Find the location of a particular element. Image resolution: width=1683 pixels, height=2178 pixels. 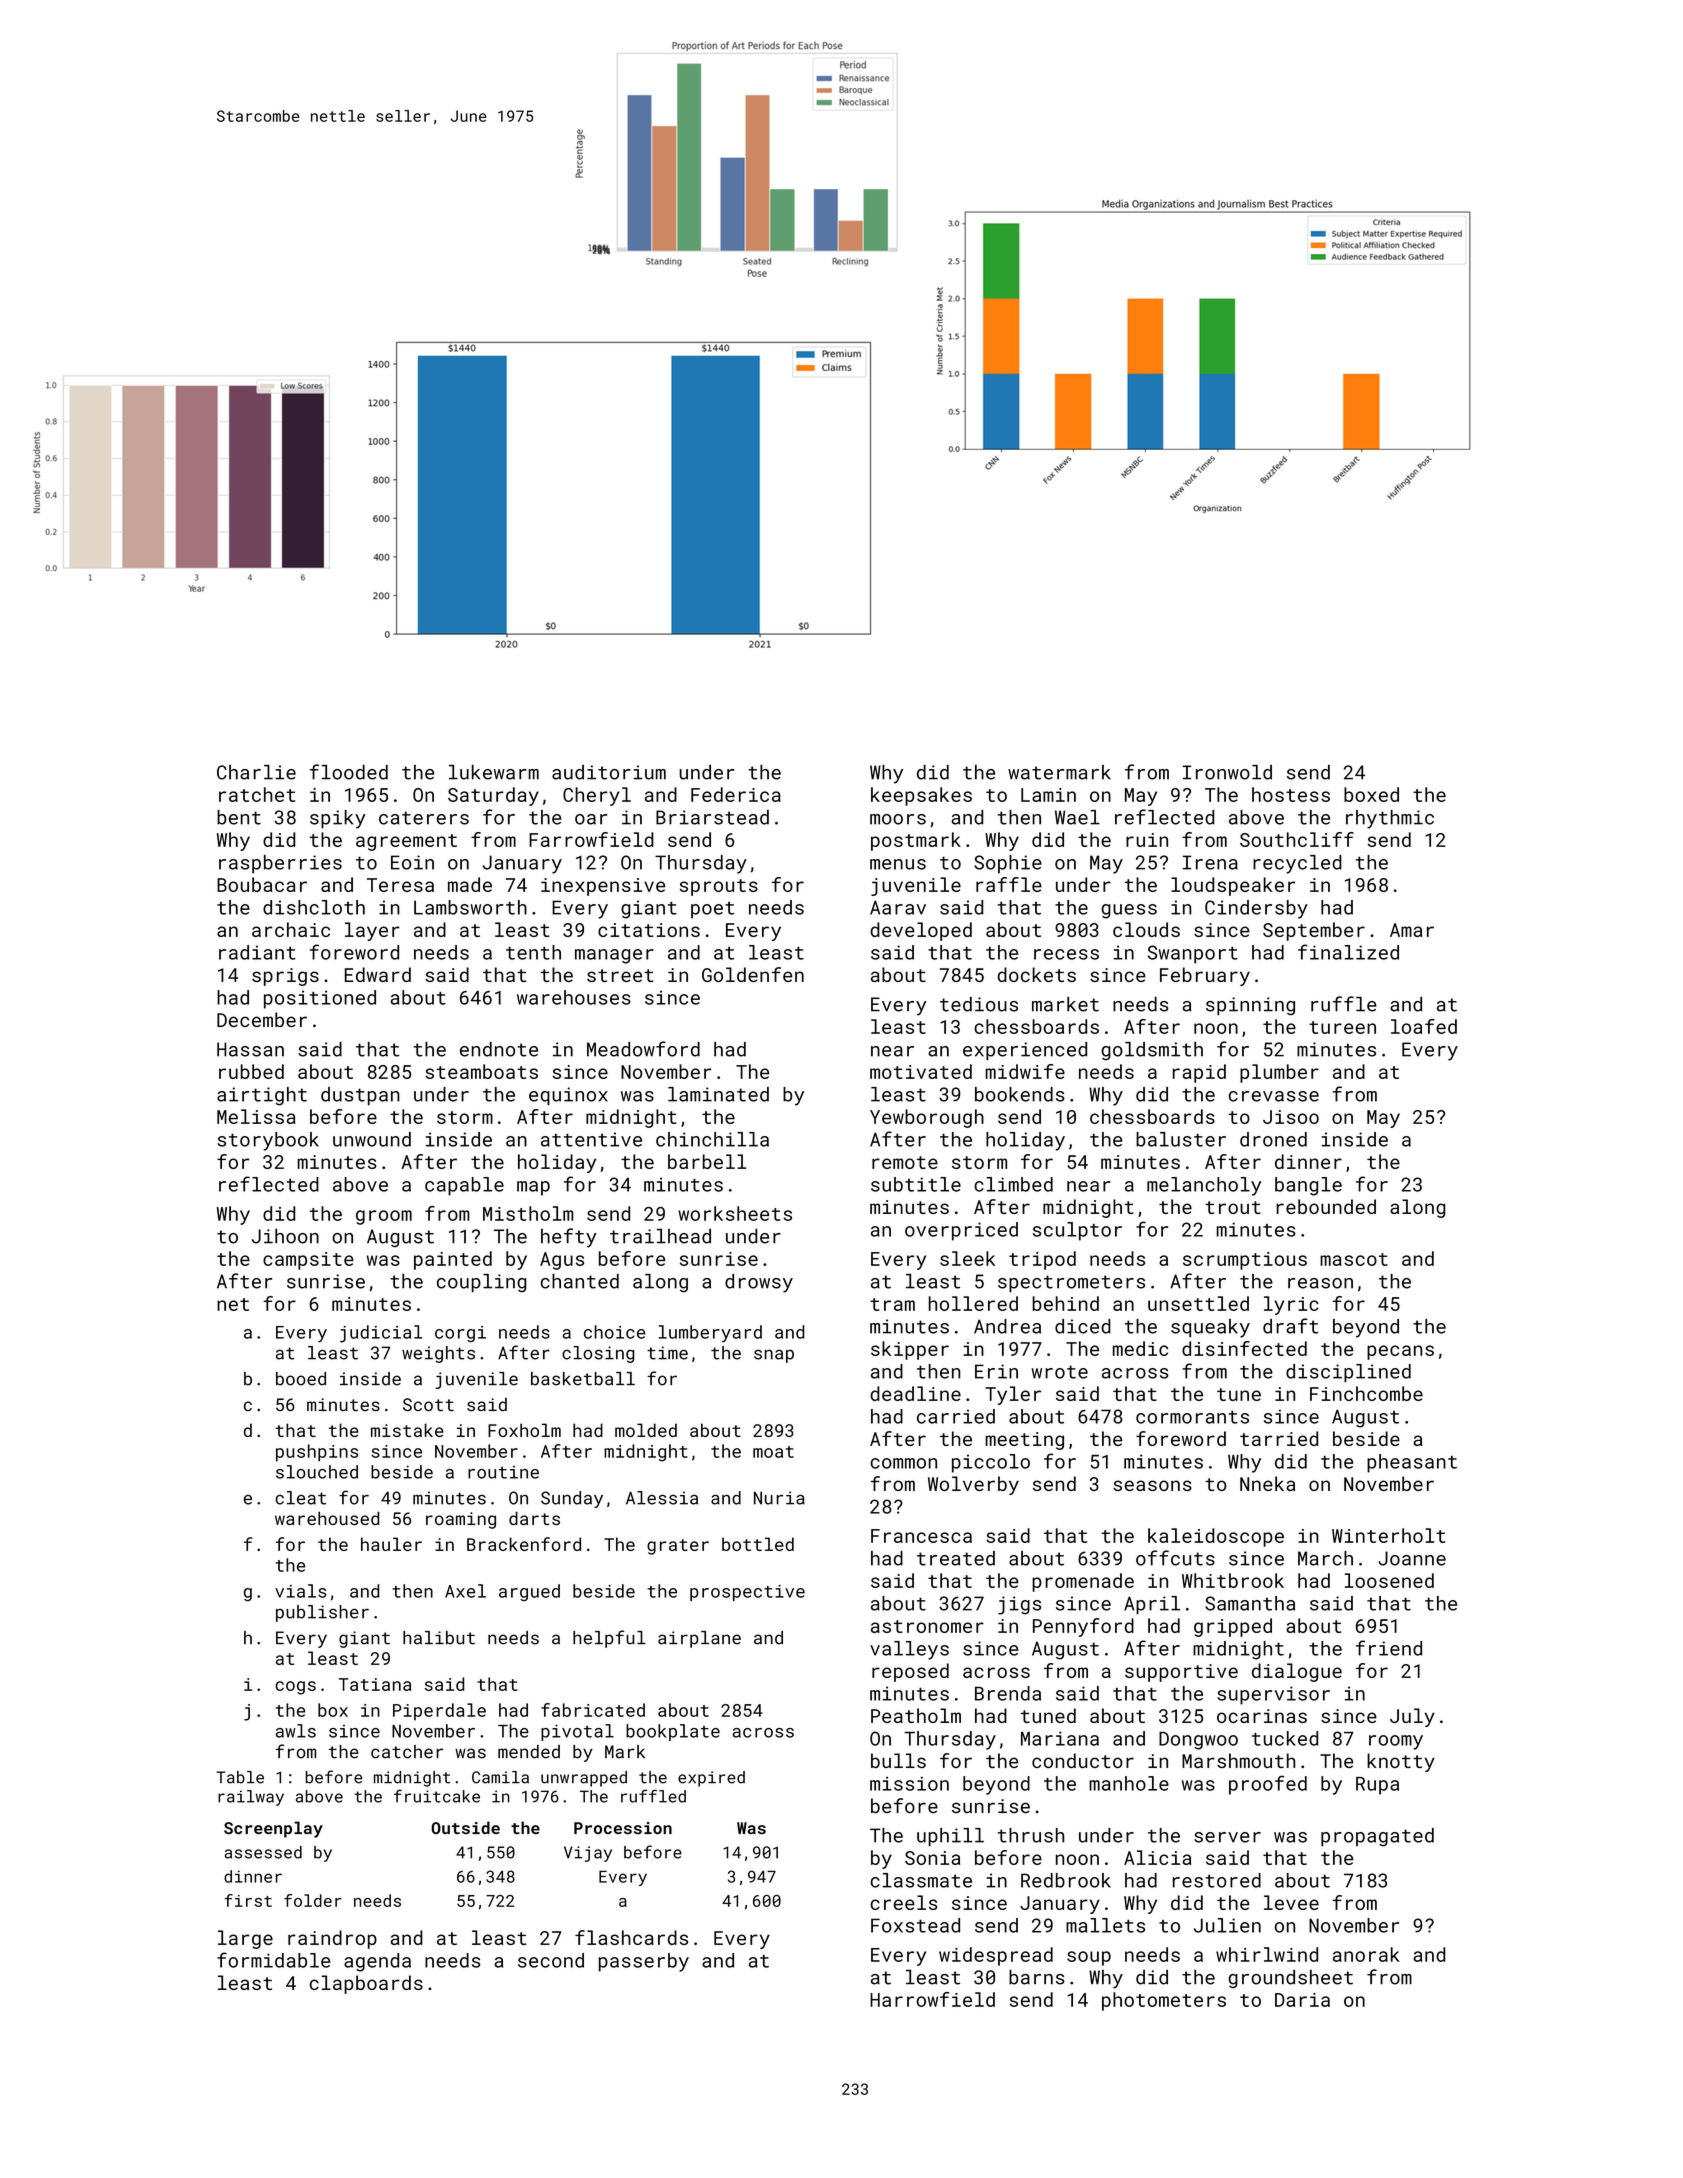

Ironwold is located at coordinates (1227, 772).
